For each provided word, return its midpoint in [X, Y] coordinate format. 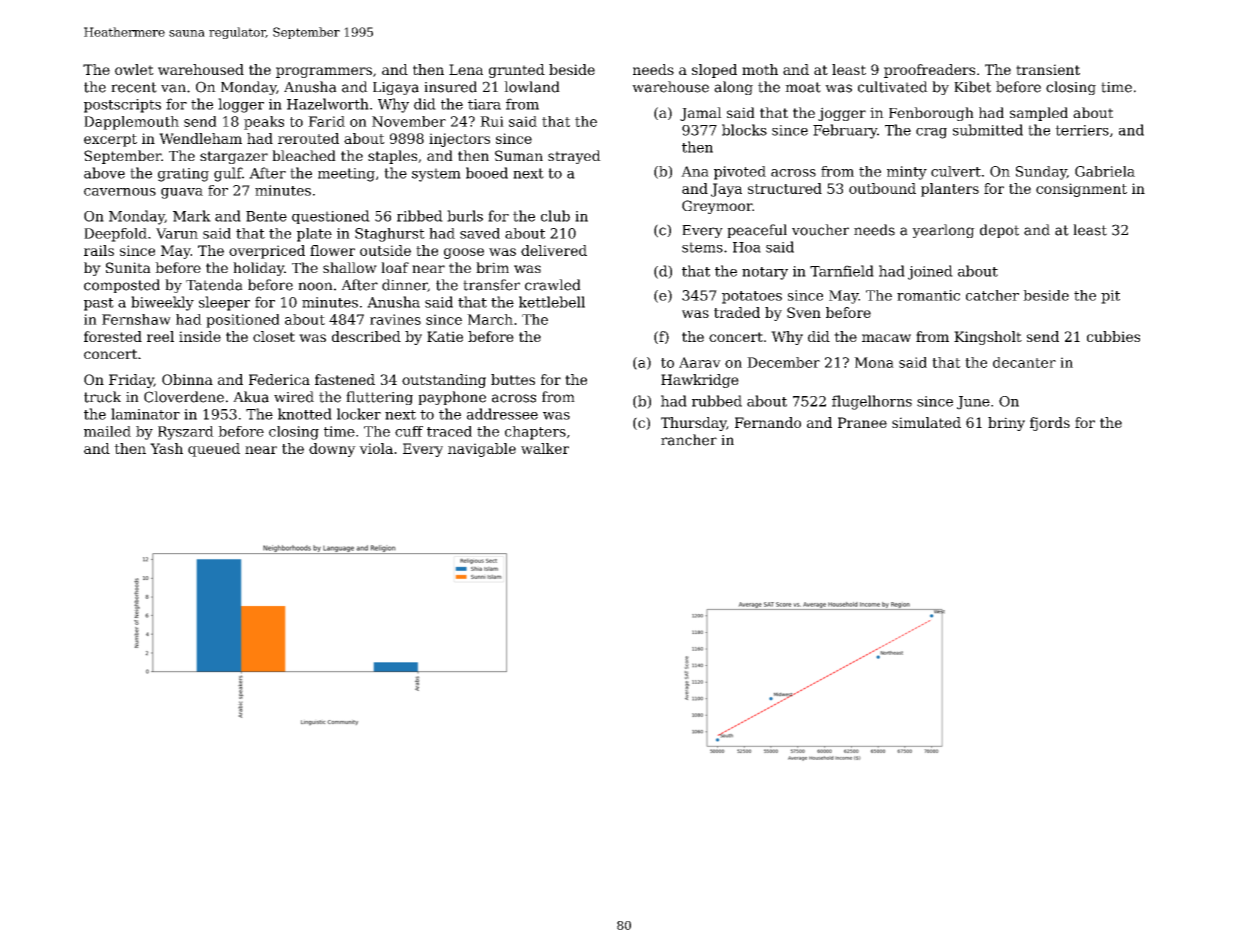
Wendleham [200, 138]
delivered [554, 250]
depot [999, 231]
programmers [324, 72]
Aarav [700, 362]
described [366, 336]
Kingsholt [988, 338]
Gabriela [1105, 171]
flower [332, 250]
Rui [492, 121]
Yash [166, 448]
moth [760, 69]
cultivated [893, 87]
